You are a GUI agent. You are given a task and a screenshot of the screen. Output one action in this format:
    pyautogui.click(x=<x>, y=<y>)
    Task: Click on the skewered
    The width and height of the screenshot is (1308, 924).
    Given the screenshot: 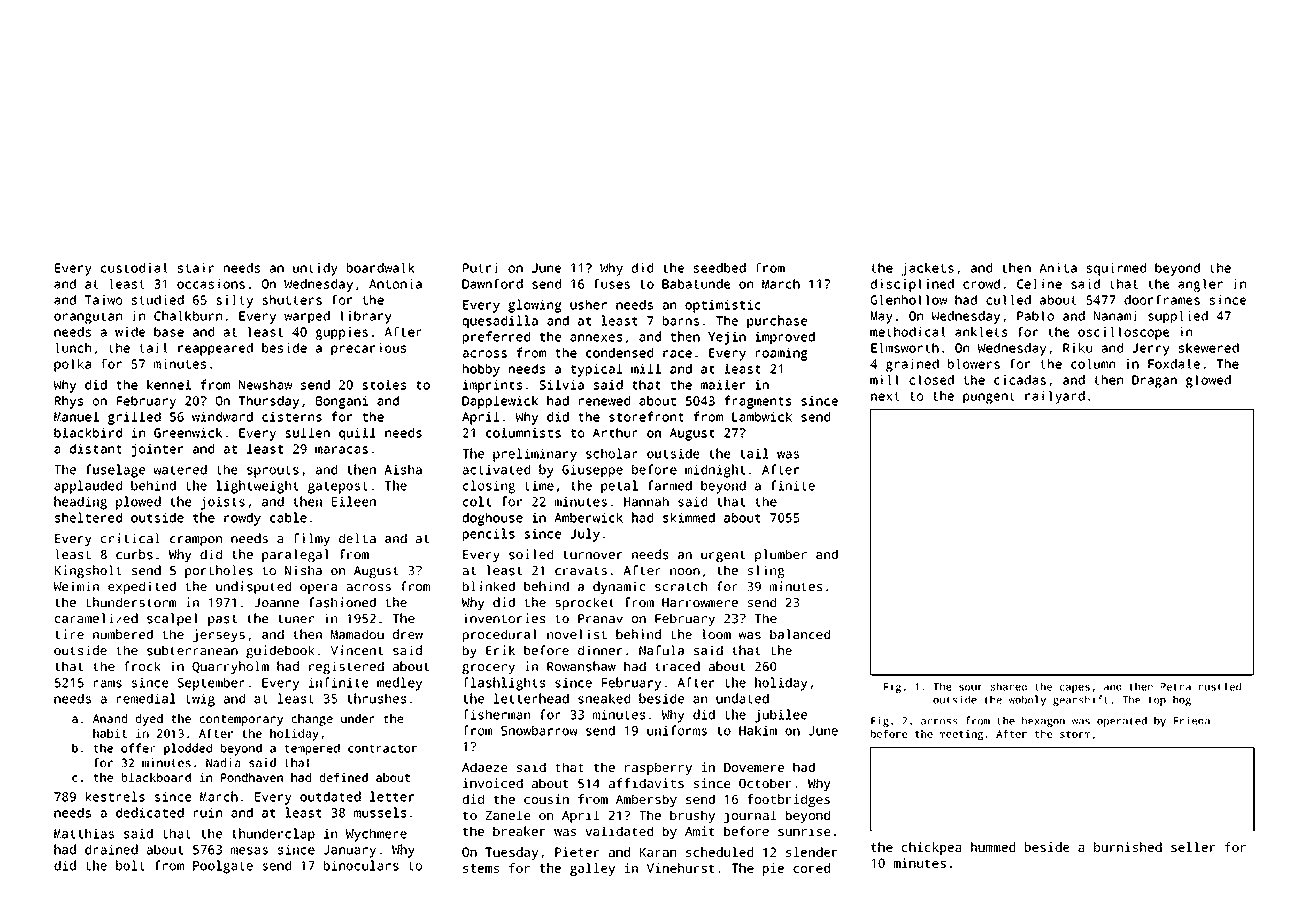 What is the action you would take?
    pyautogui.click(x=1209, y=348)
